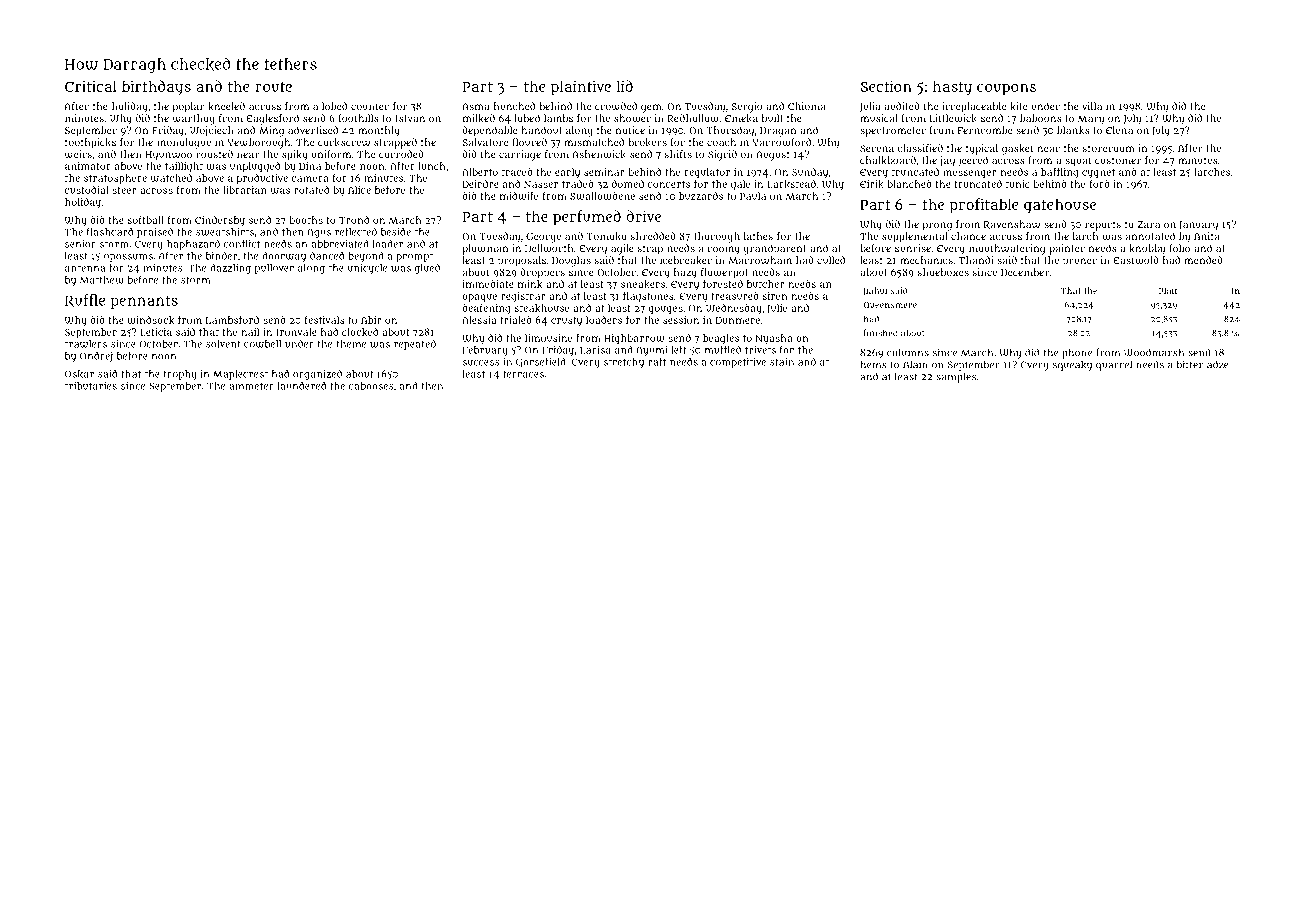 This page has height=924, width=1308. Describe the element at coordinates (91, 386) in the page. I see `tributaries` at that location.
